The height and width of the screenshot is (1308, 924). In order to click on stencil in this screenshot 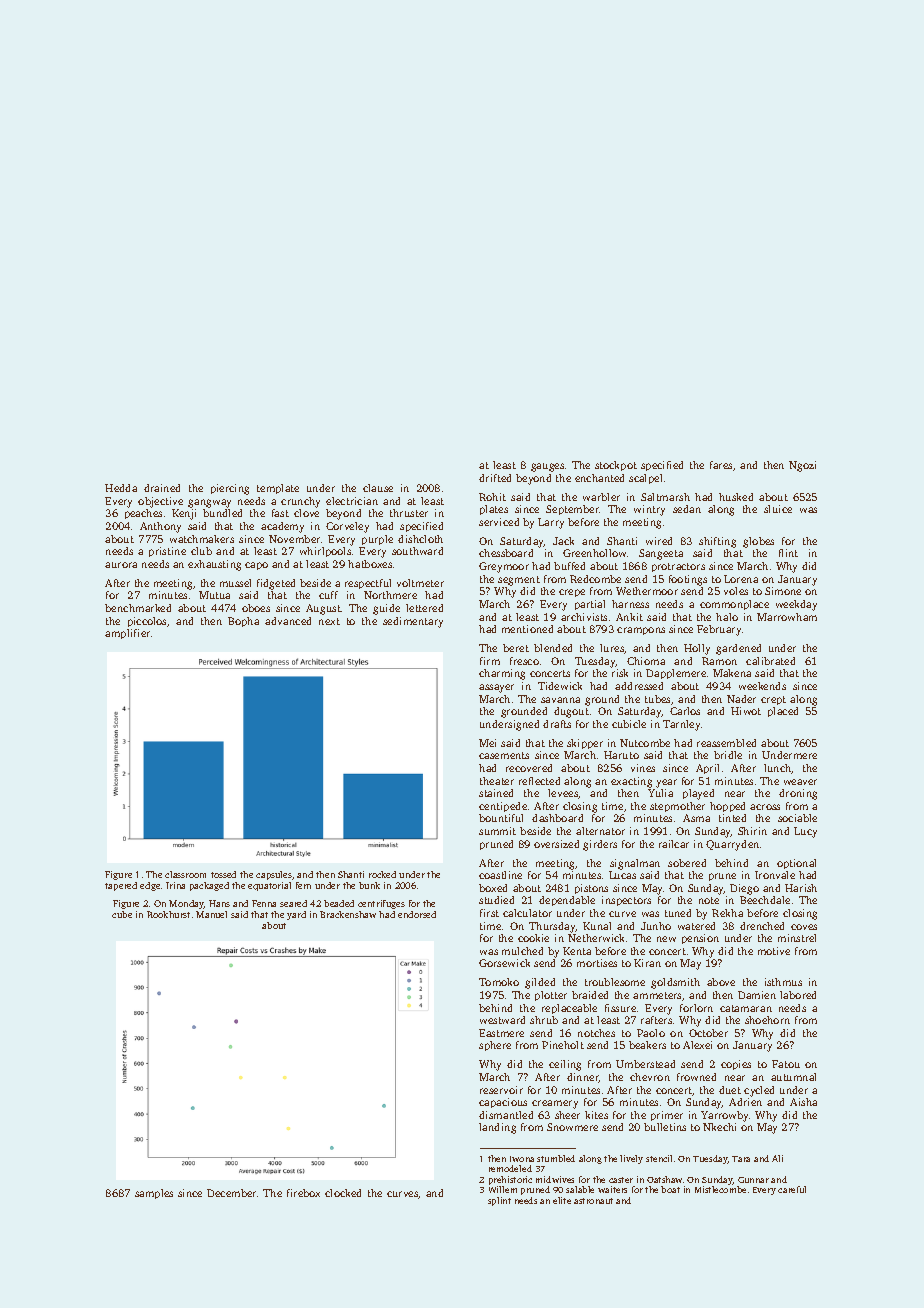, I will do `click(659, 1158)`.
